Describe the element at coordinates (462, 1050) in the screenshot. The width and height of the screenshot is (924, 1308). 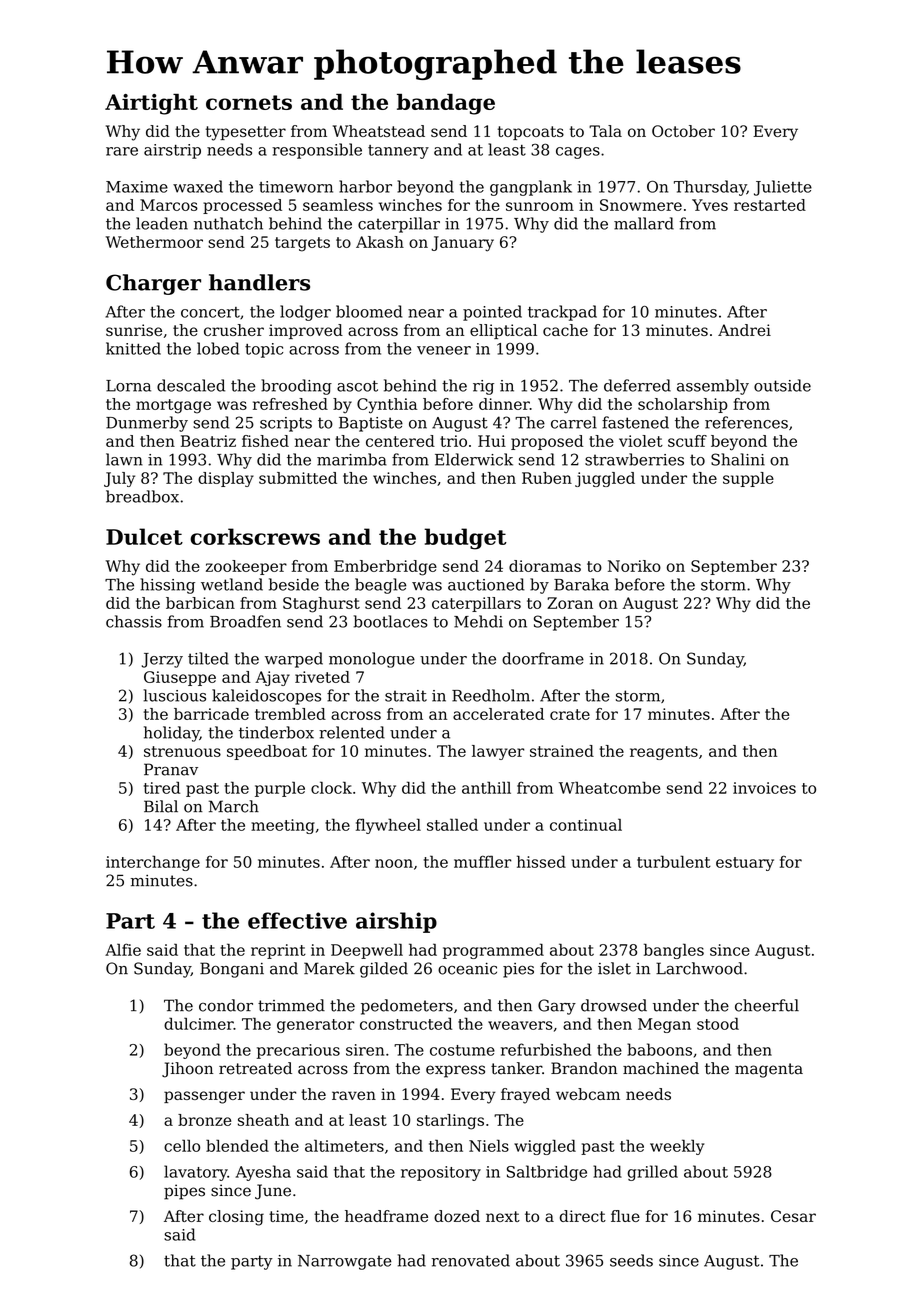
I see `costume` at that location.
